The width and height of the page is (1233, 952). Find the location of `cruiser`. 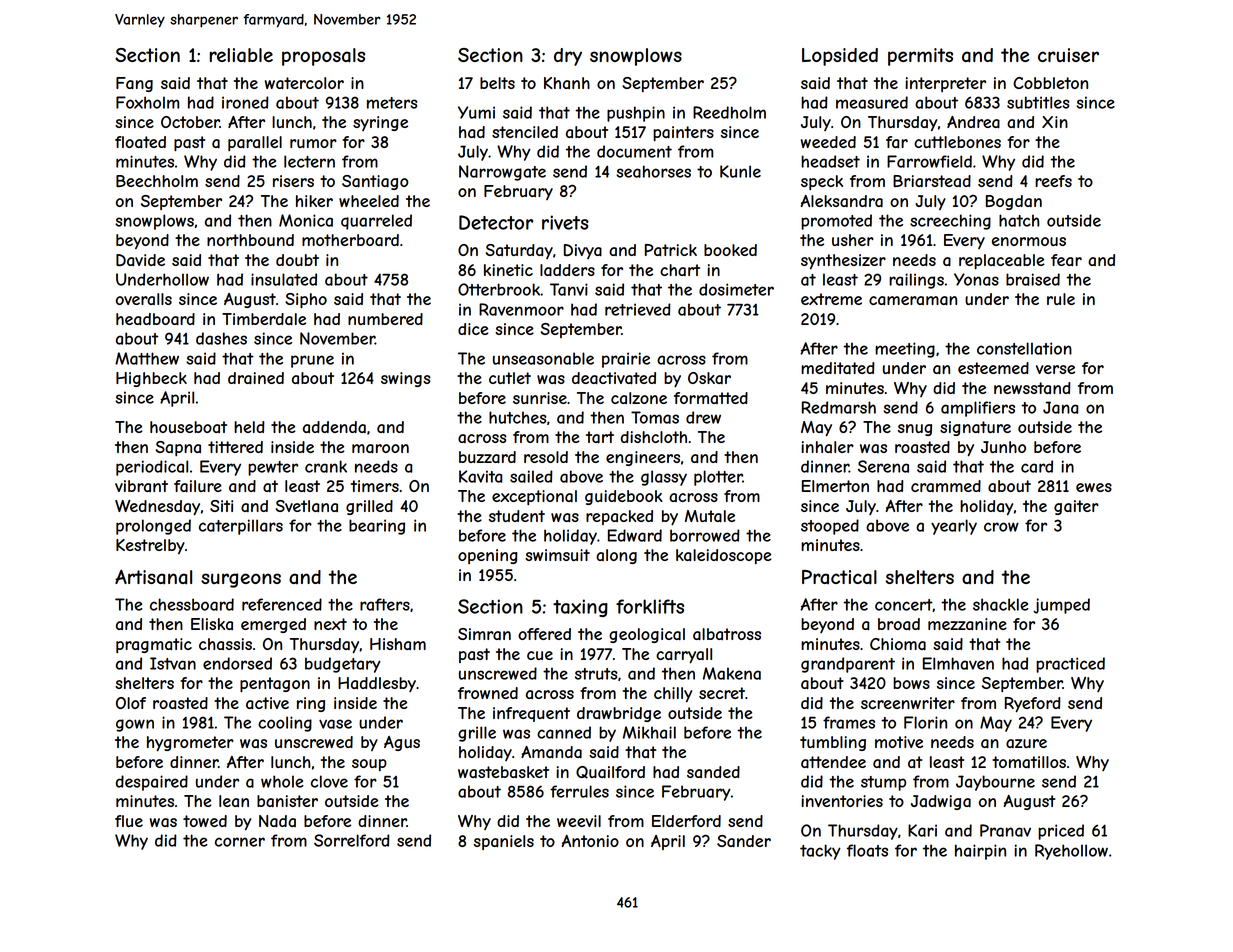

cruiser is located at coordinates (1068, 55).
